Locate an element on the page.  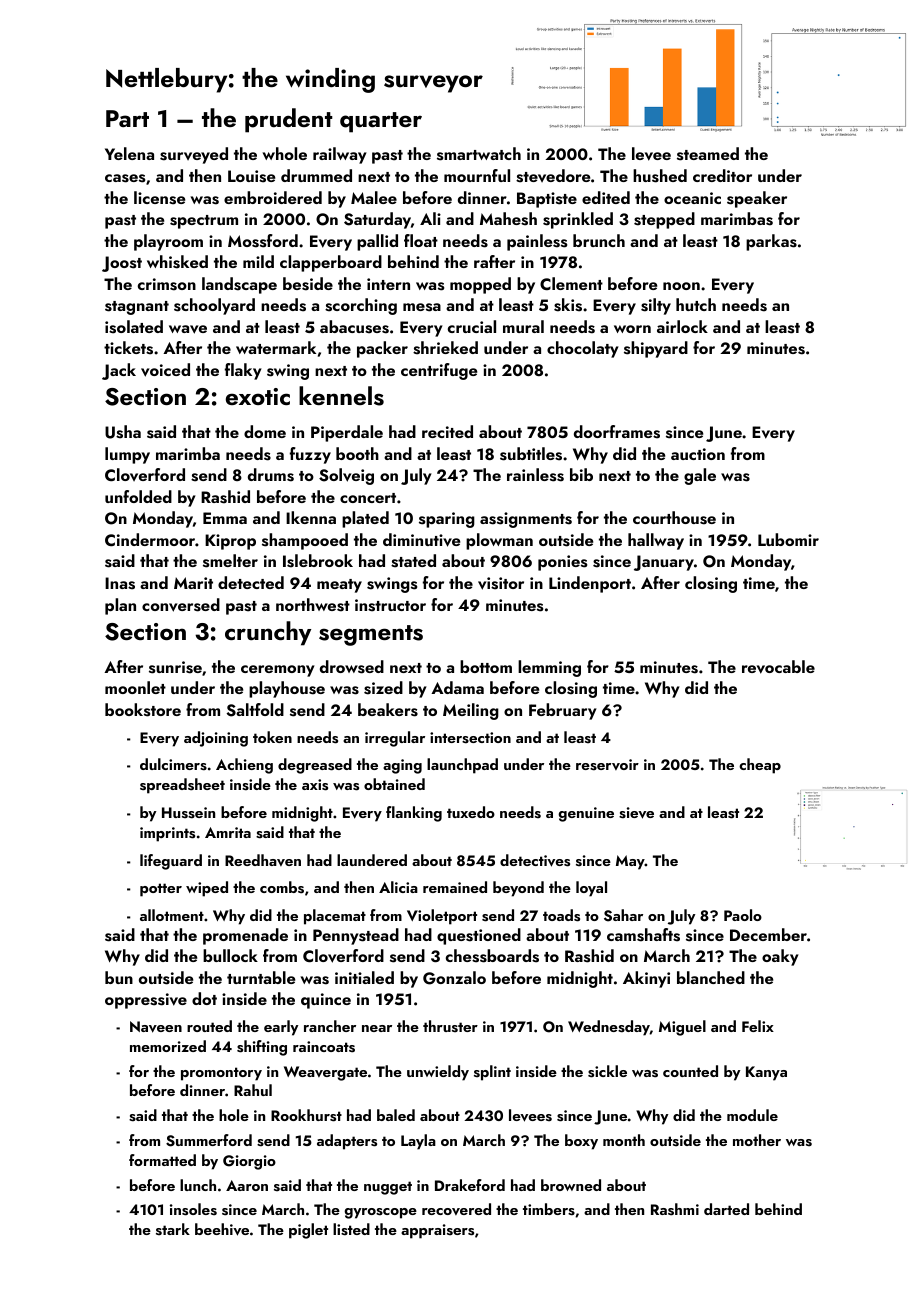
promontory is located at coordinates (221, 1074).
